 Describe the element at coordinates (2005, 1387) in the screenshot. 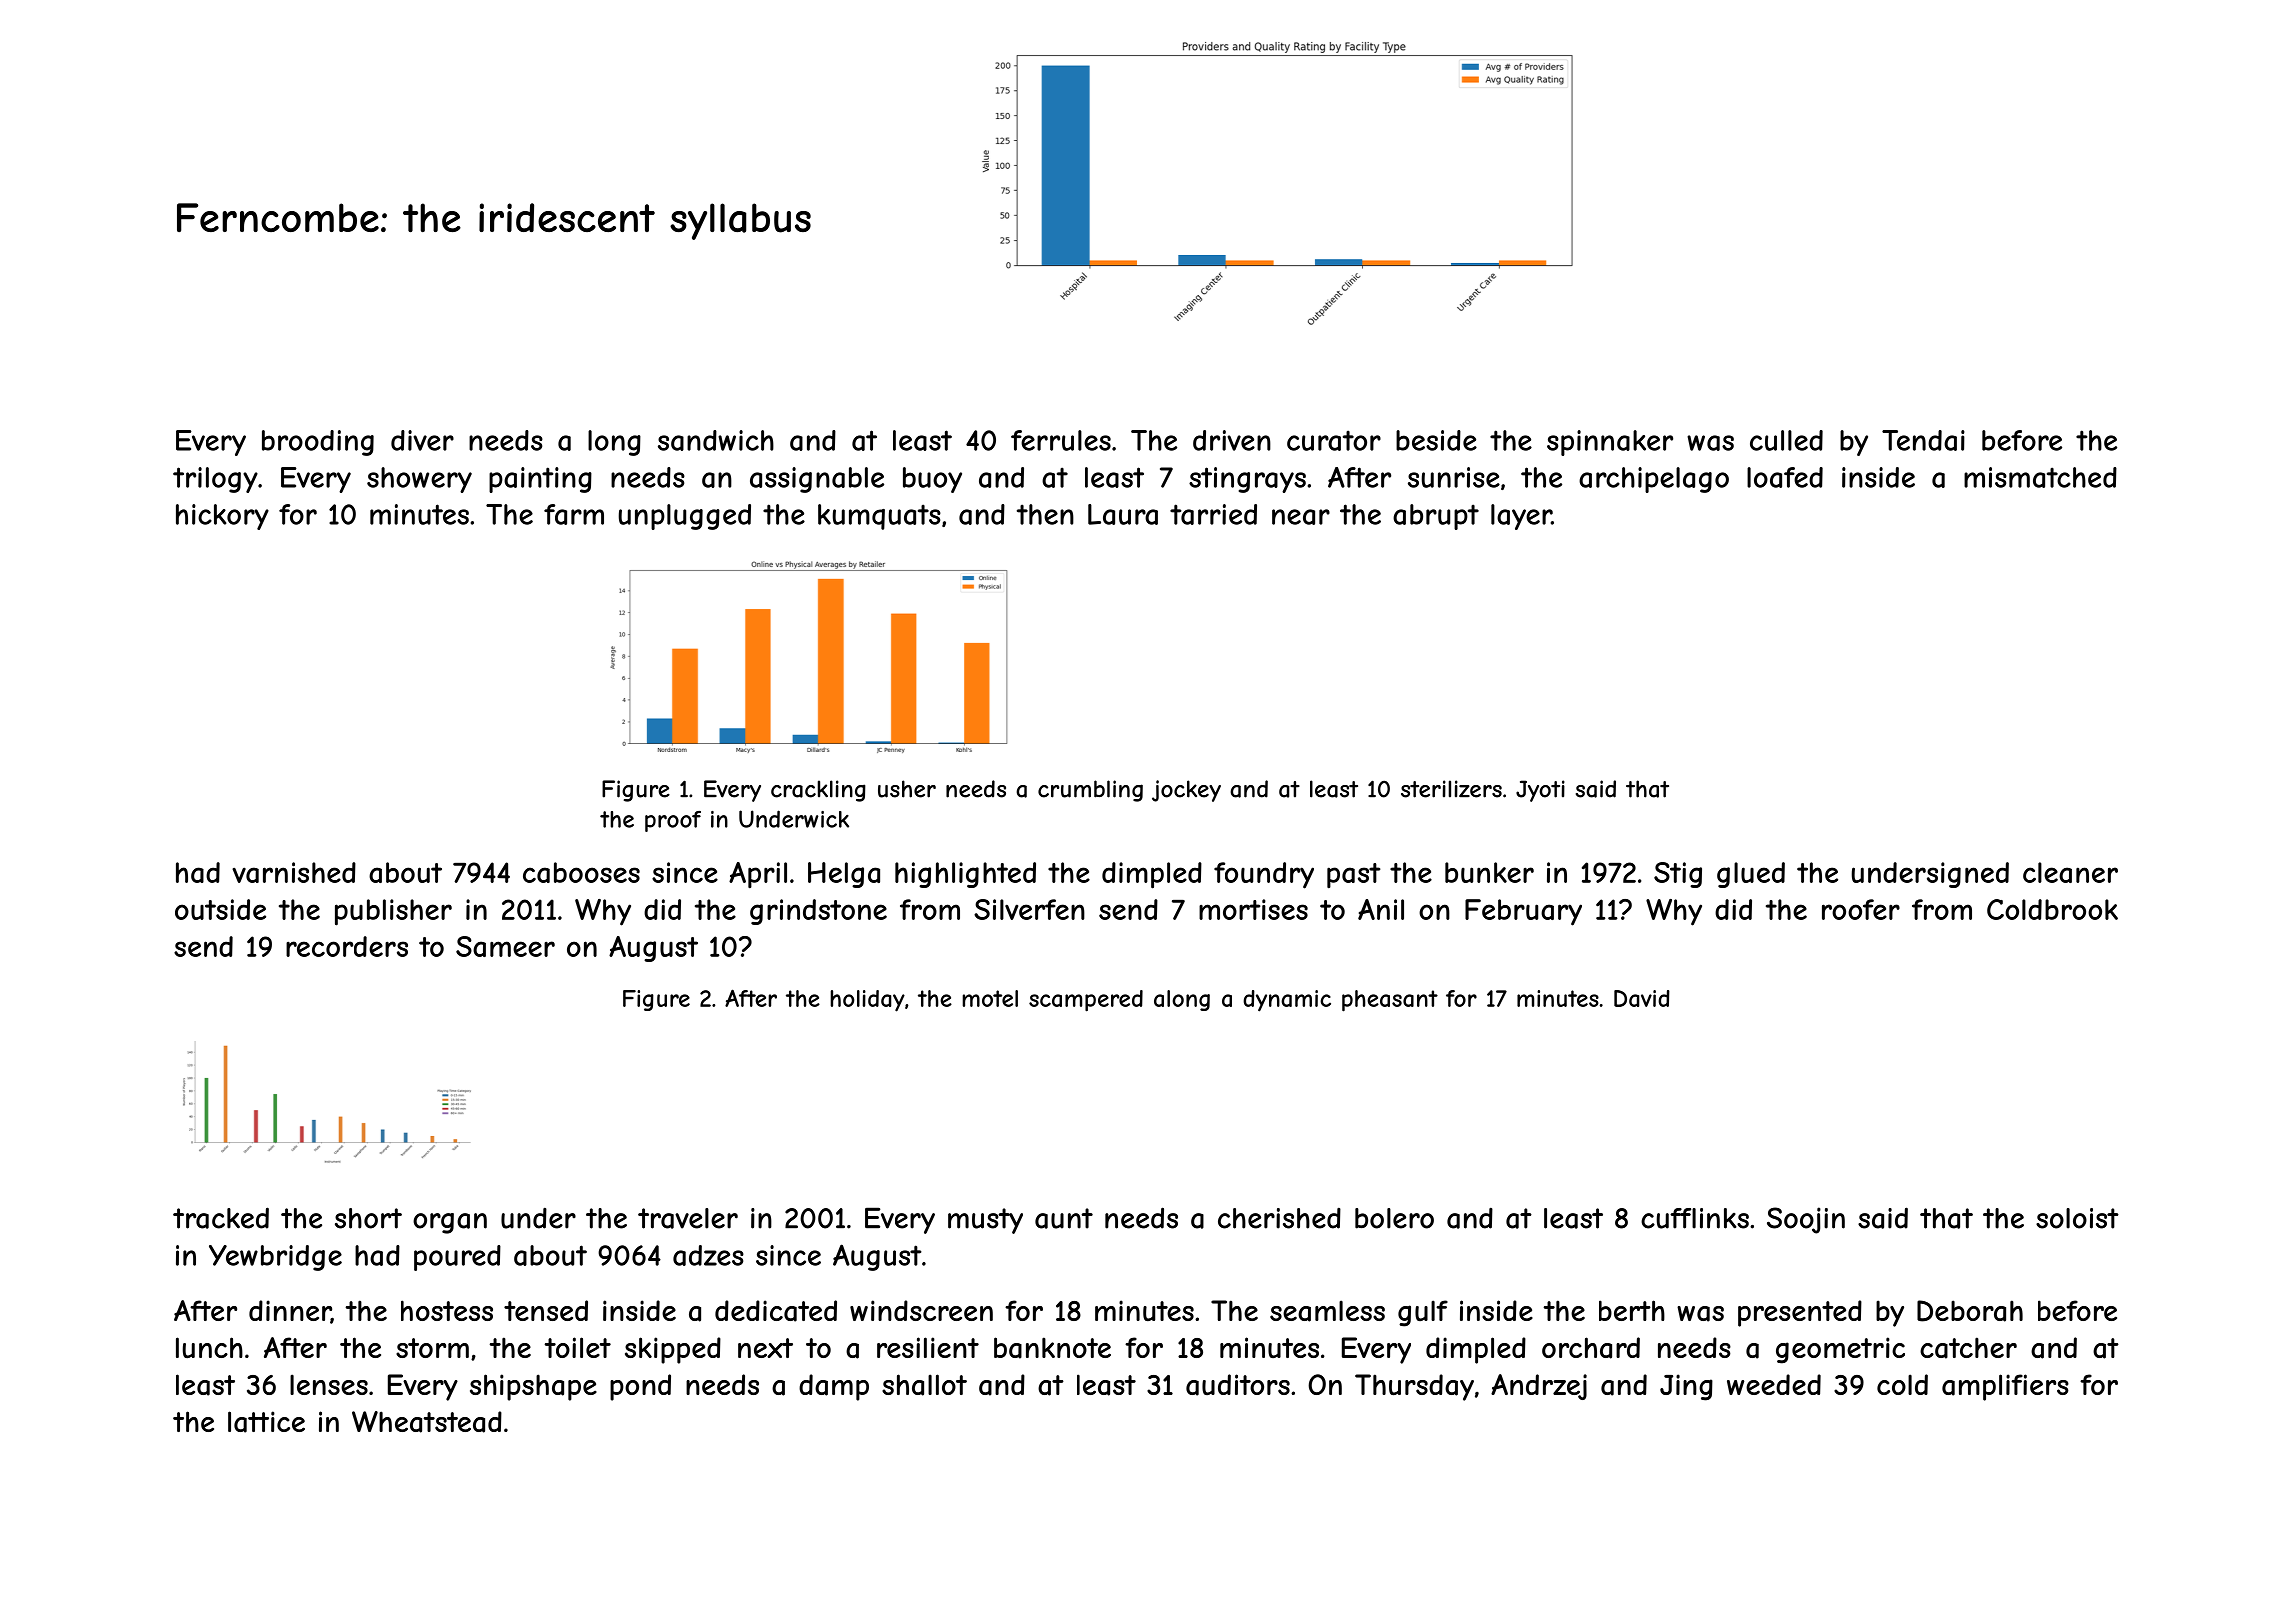

I see `amplifiers` at that location.
